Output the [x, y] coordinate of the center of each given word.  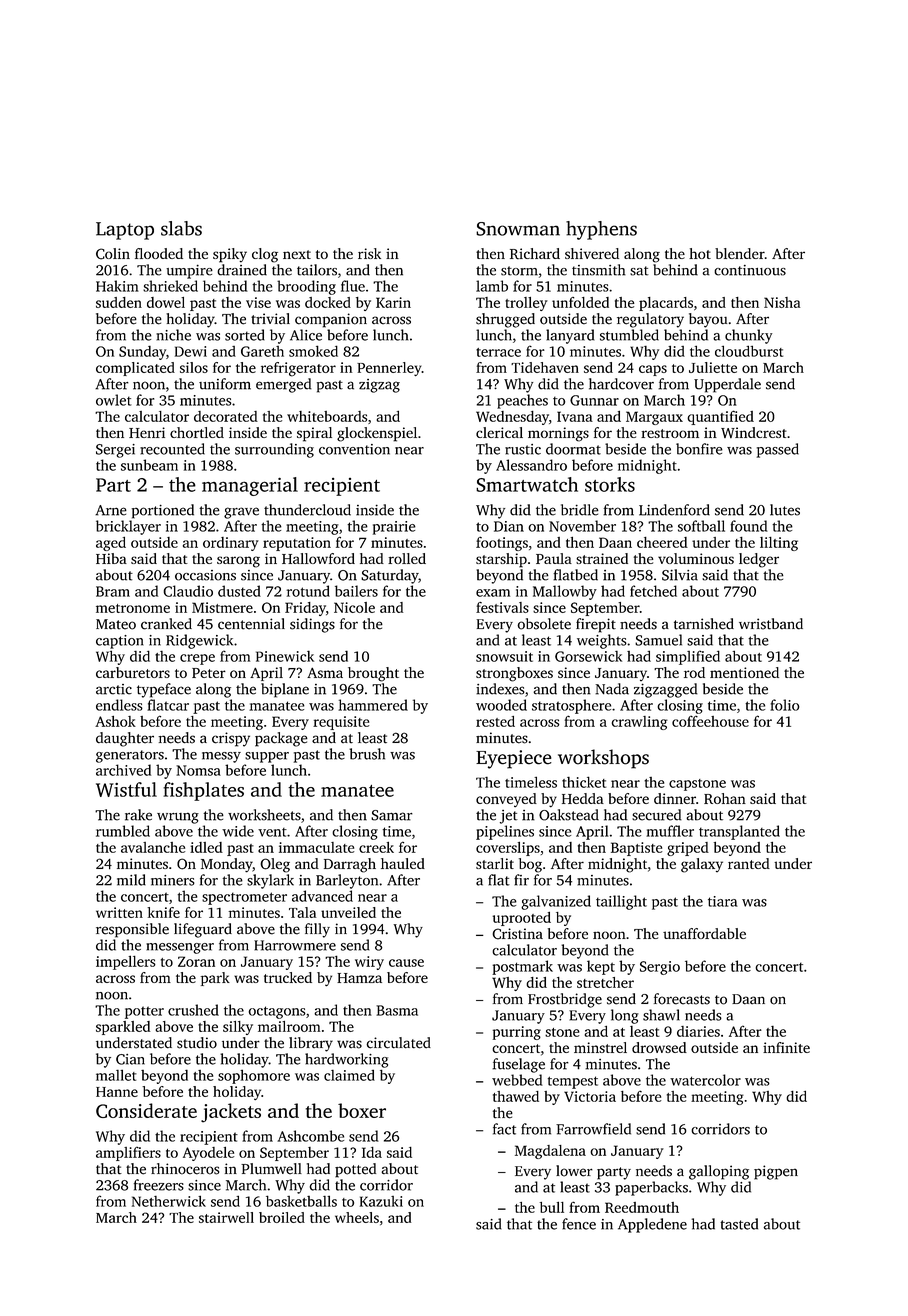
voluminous [696, 558]
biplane [285, 690]
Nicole [354, 607]
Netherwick [169, 1201]
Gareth [262, 351]
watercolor [705, 1080]
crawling [640, 723]
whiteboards [327, 416]
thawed [516, 1096]
